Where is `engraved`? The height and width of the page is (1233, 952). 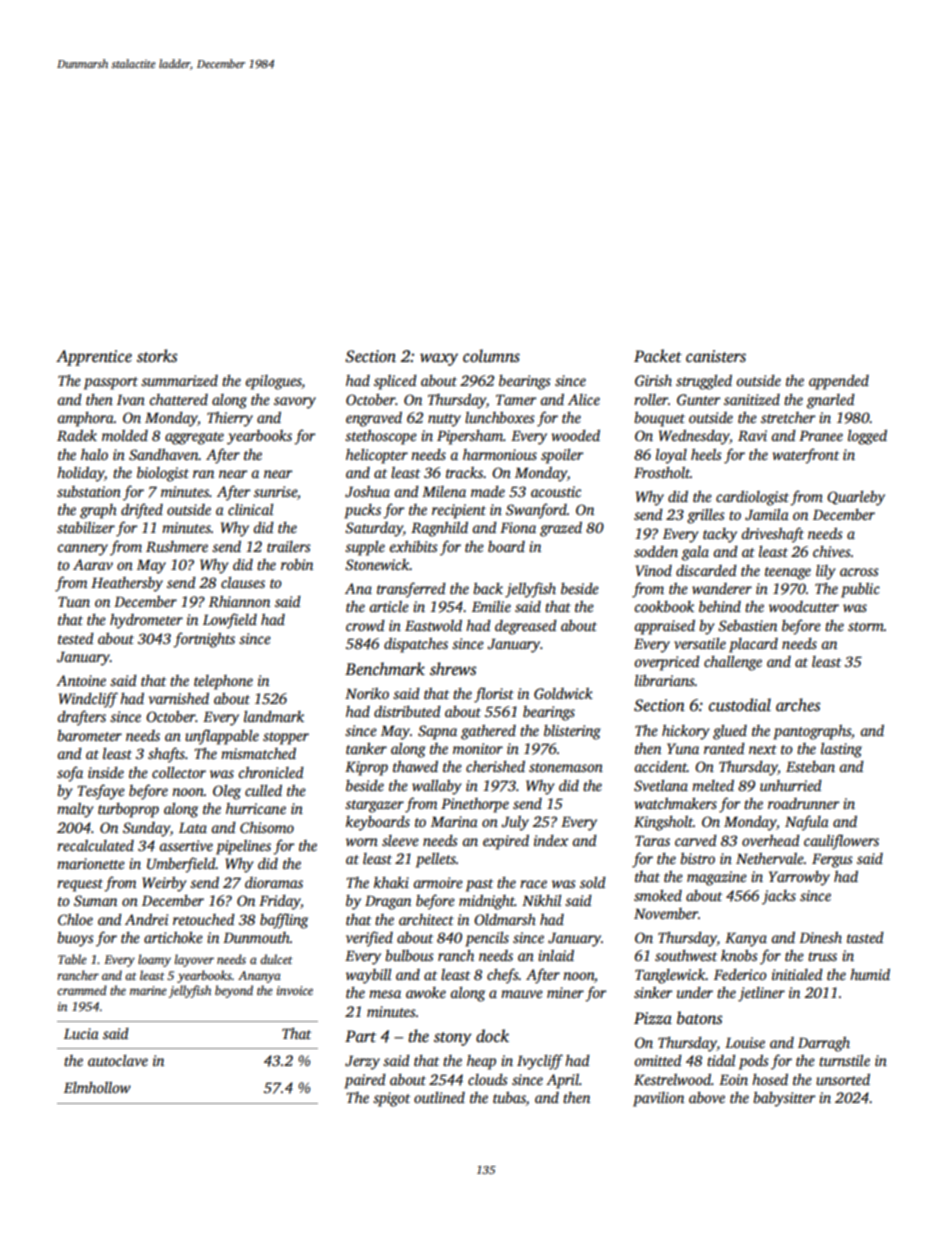 engraved is located at coordinates (374, 419).
